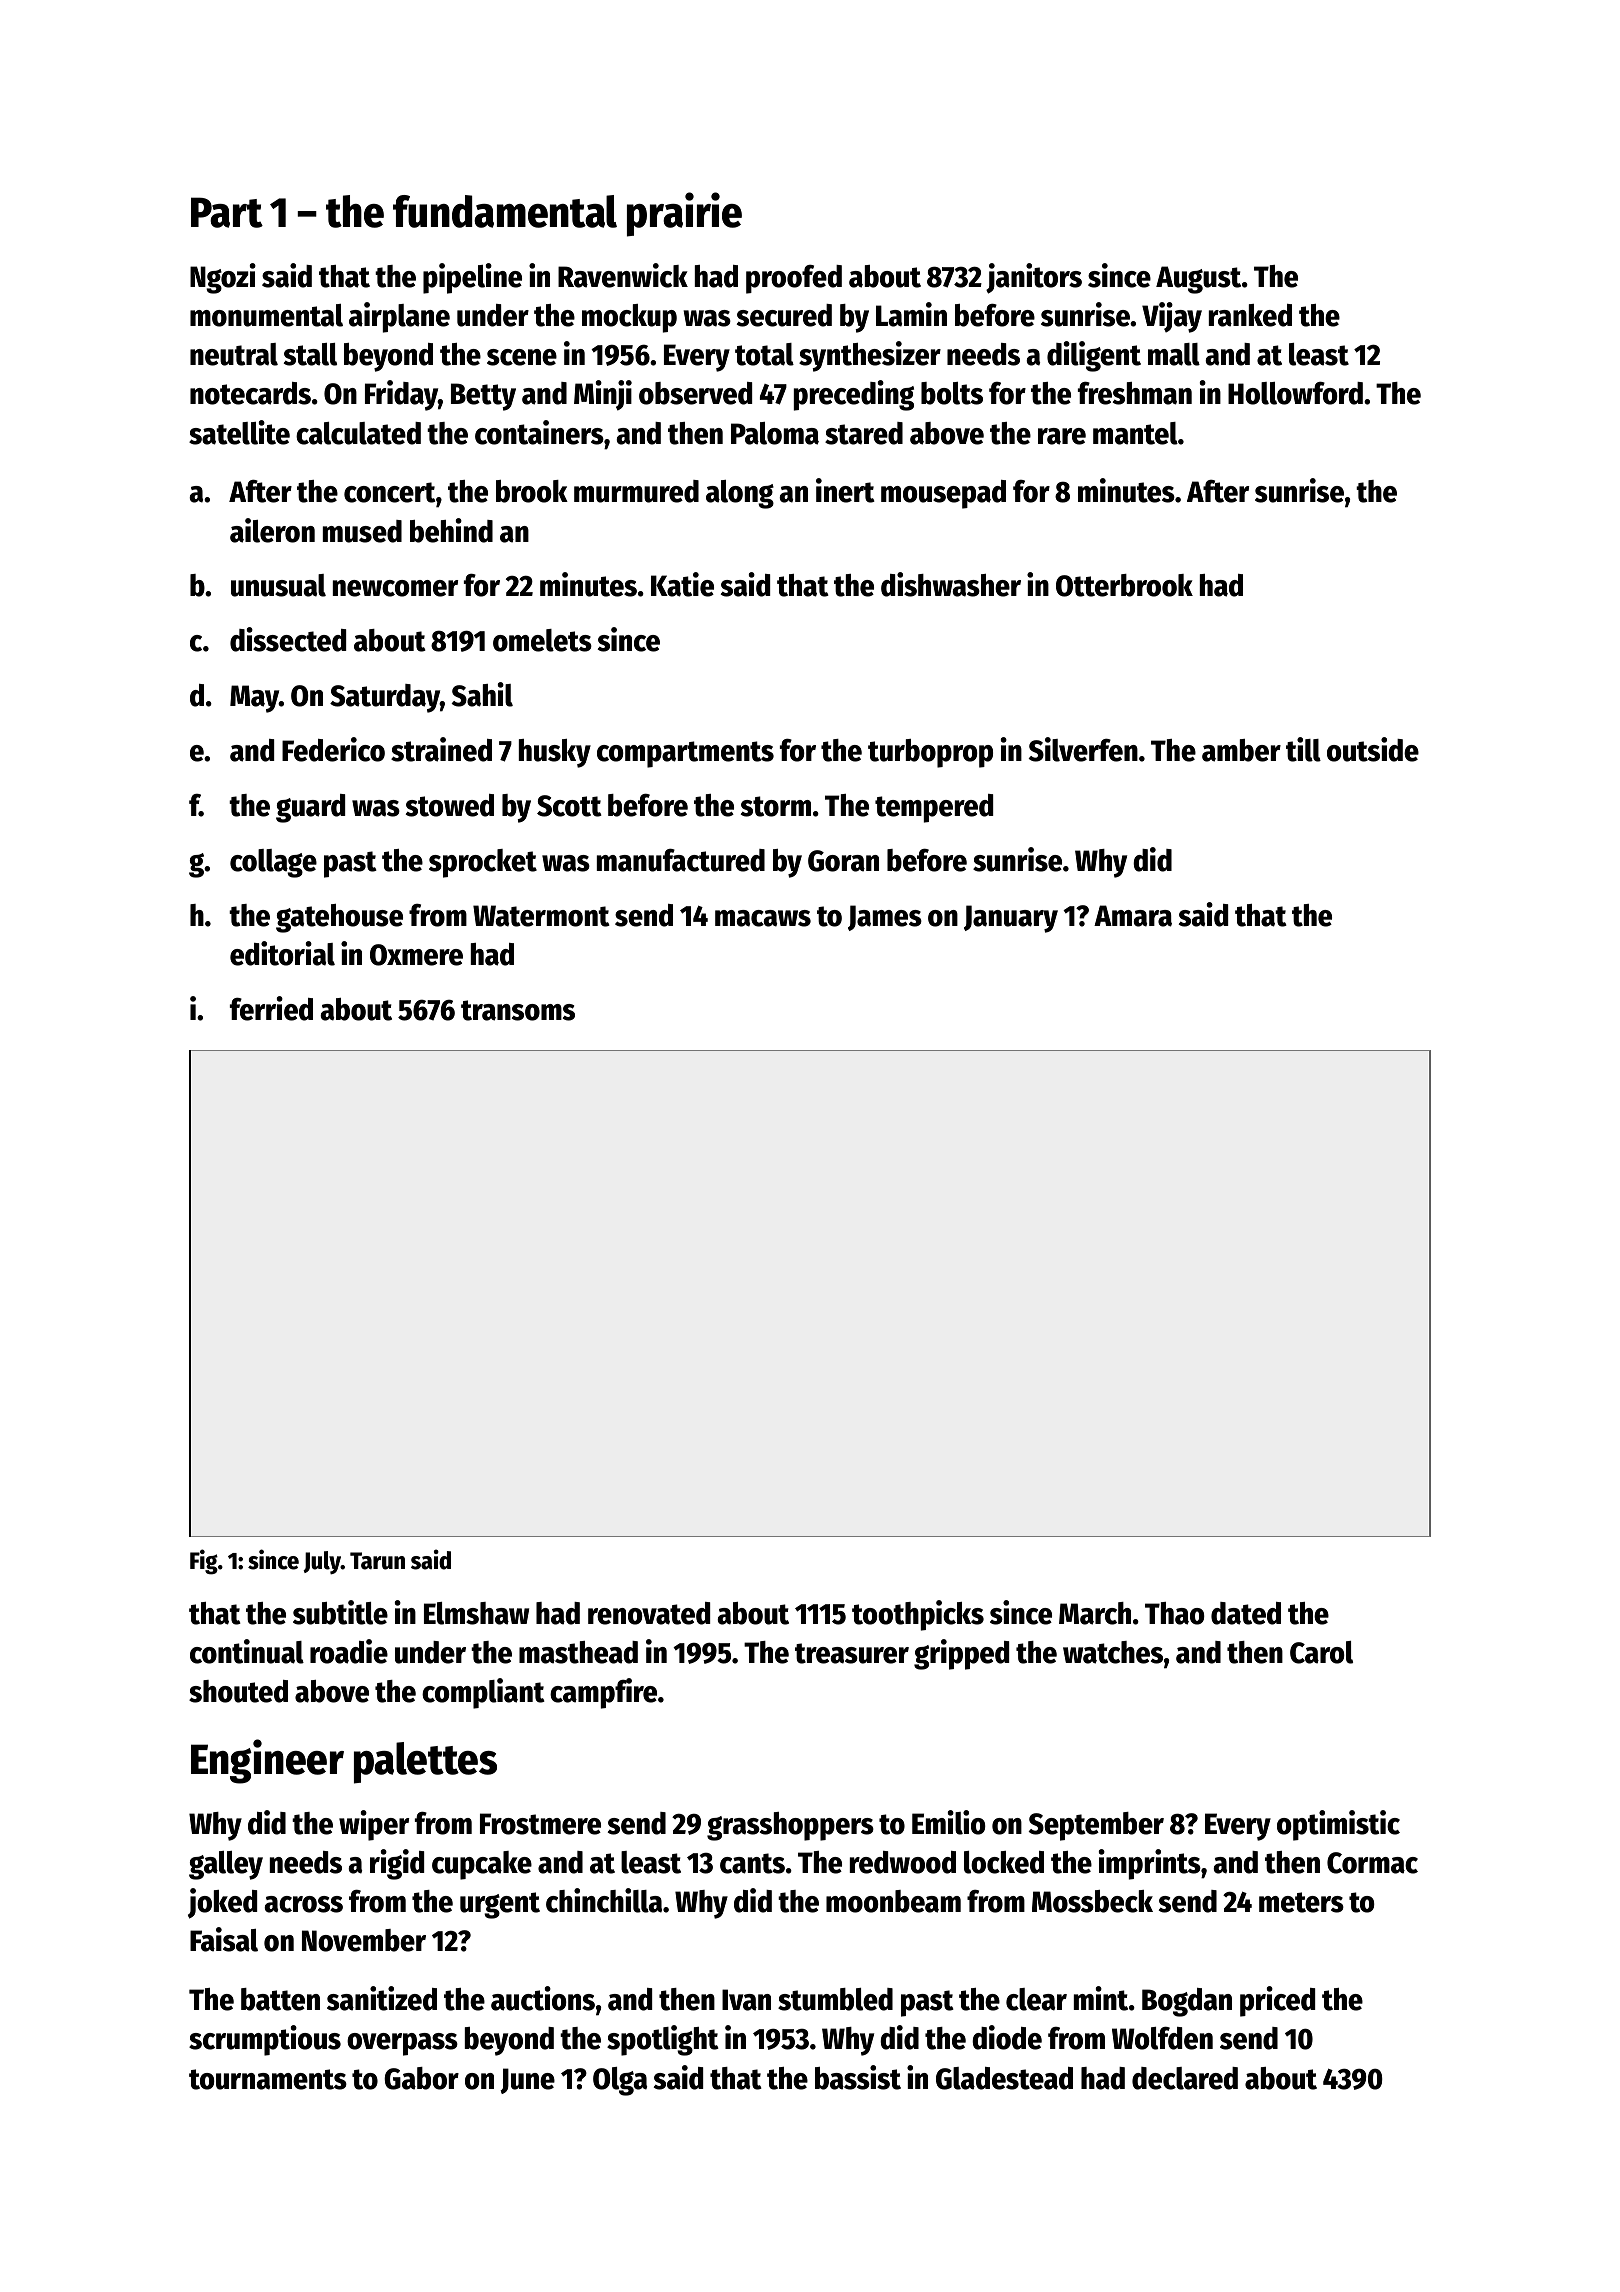  Describe the element at coordinates (952, 393) in the screenshot. I see `bolts` at that location.
